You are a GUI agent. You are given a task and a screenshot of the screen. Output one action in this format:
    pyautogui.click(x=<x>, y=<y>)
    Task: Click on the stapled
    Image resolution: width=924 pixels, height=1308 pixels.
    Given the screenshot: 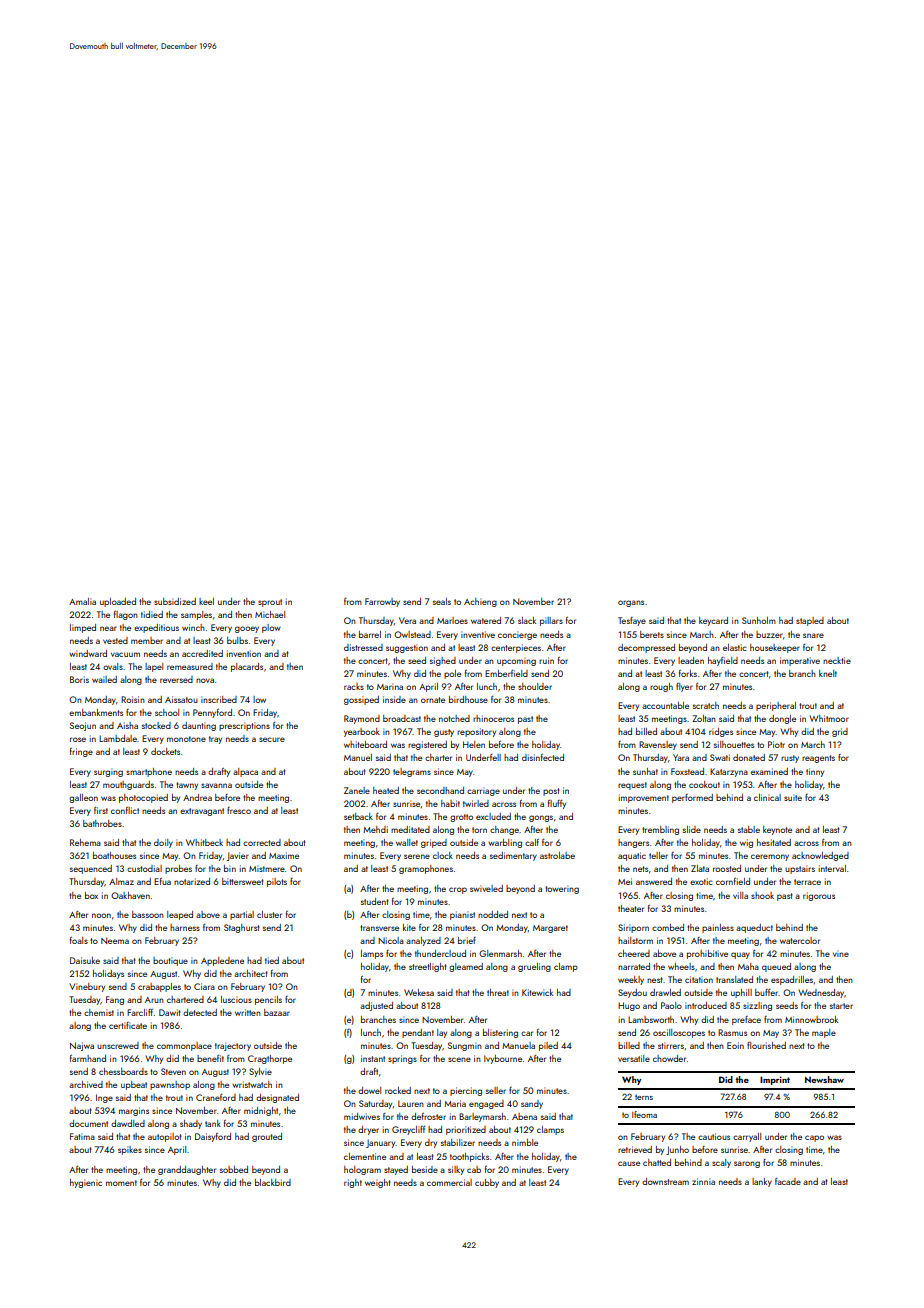 What is the action you would take?
    pyautogui.click(x=810, y=621)
